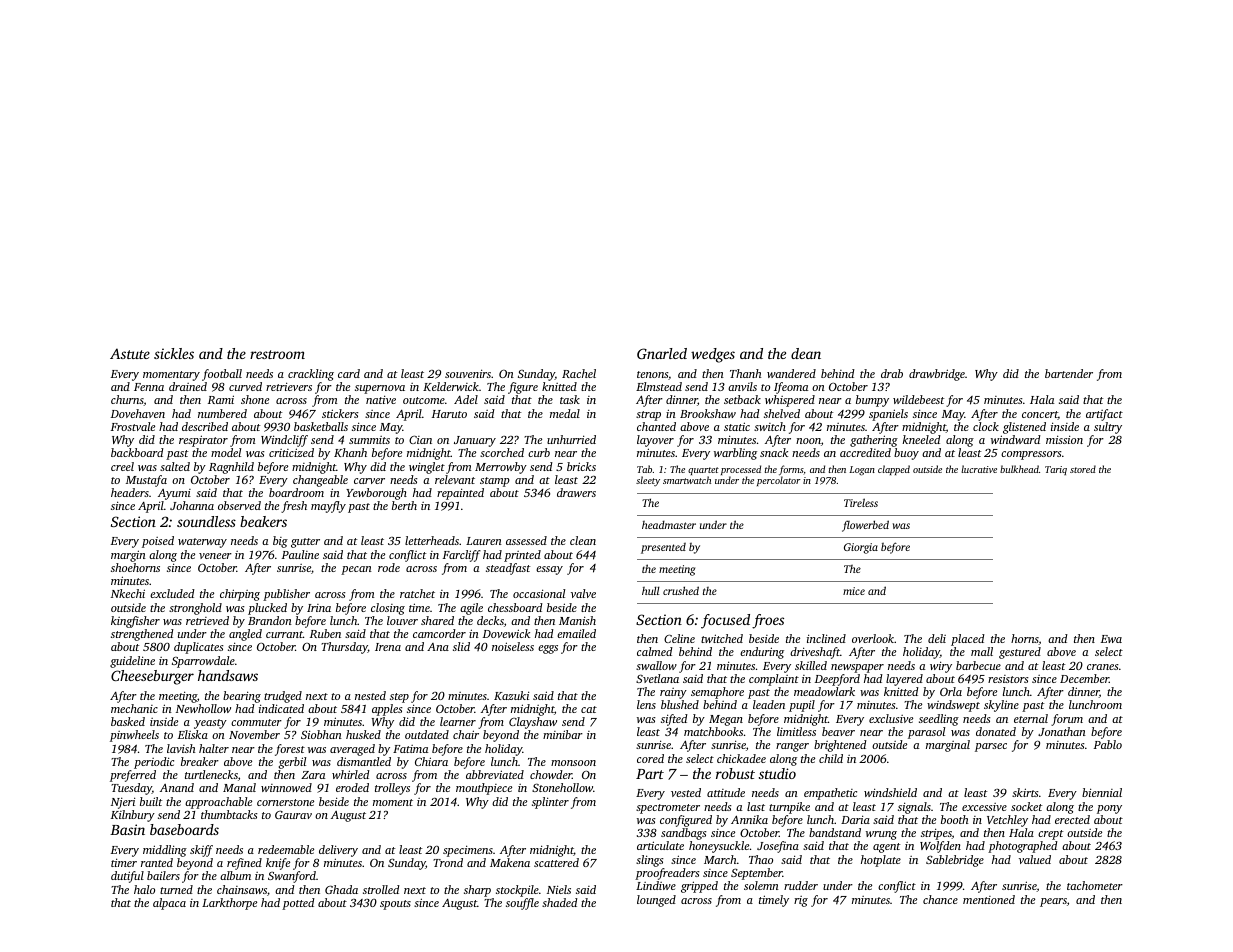  I want to click on headmaster, so click(669, 525).
